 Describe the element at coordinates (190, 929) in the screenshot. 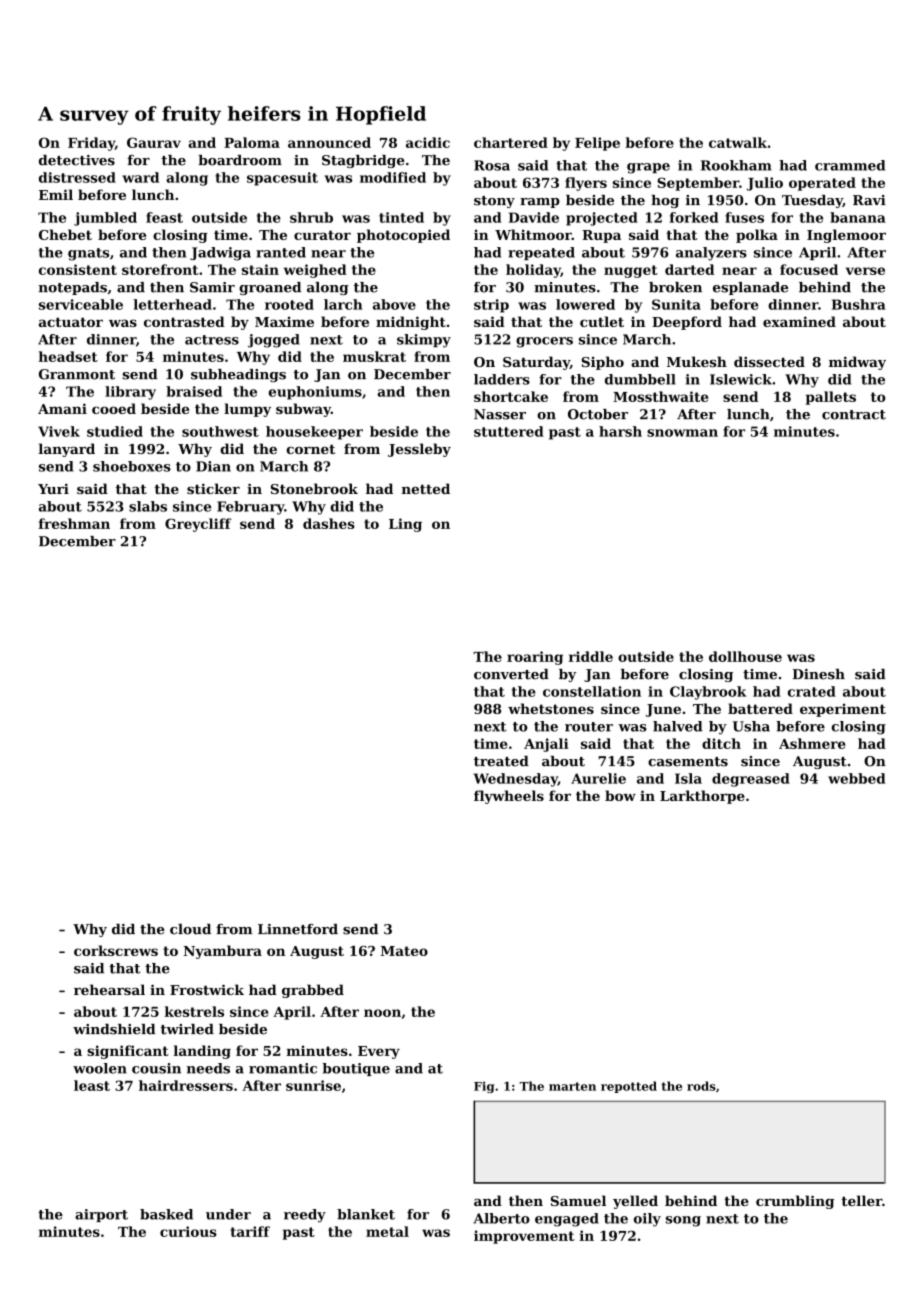

I see `cloud` at that location.
